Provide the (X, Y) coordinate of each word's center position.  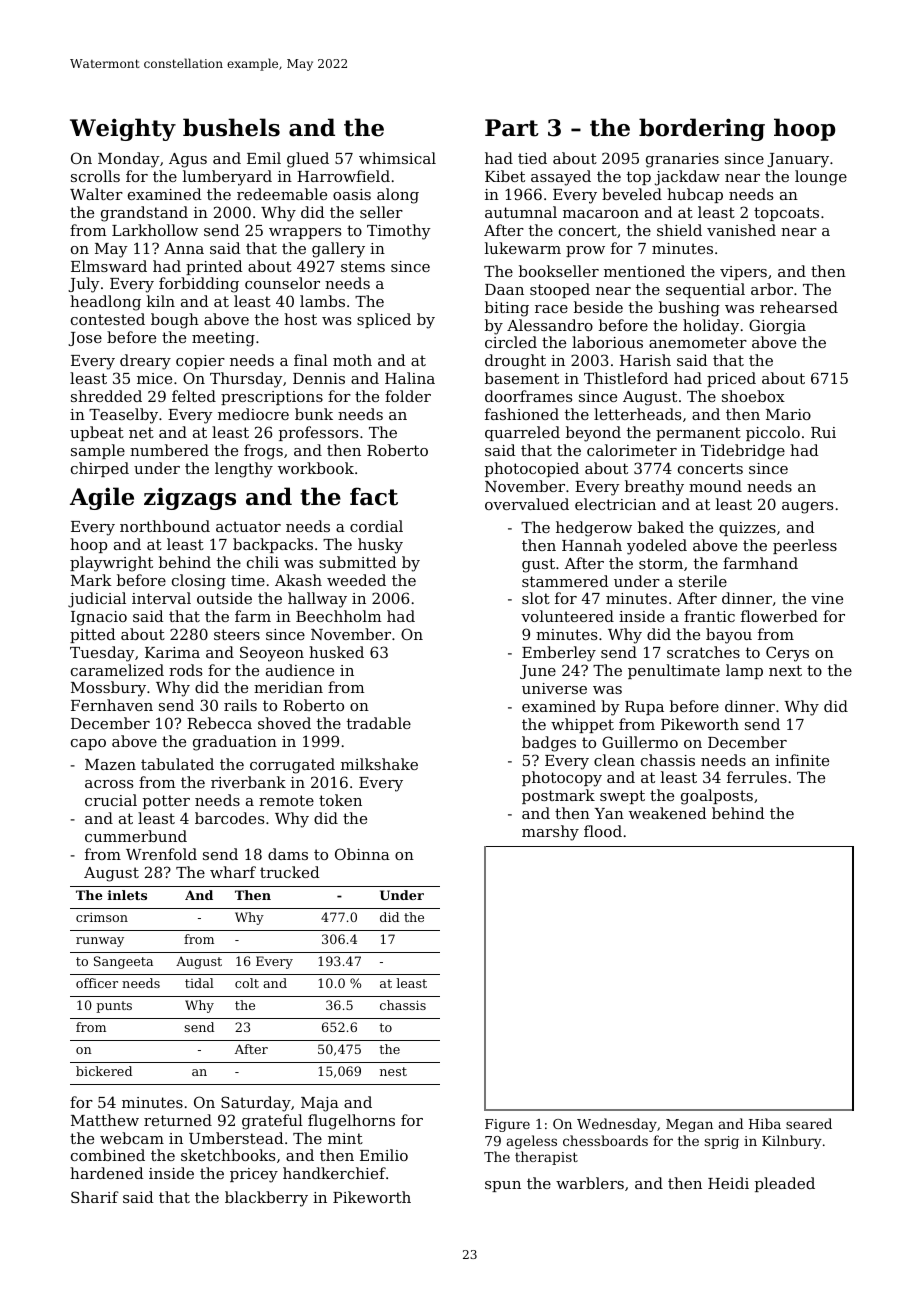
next (785, 670)
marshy (550, 833)
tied (532, 158)
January (798, 160)
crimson (102, 917)
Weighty (123, 129)
